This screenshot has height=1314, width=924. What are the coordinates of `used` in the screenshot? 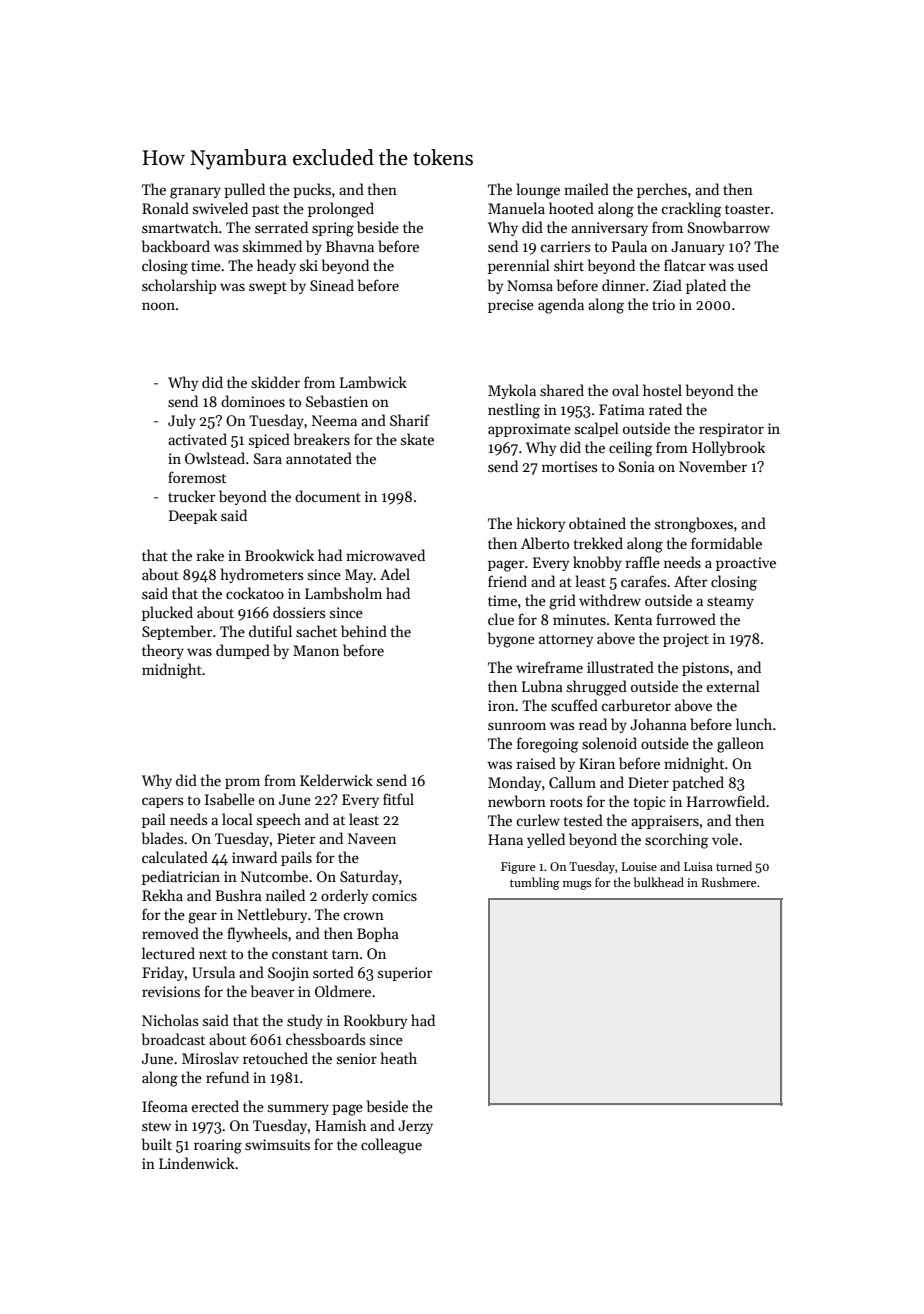 It's located at (753, 265).
